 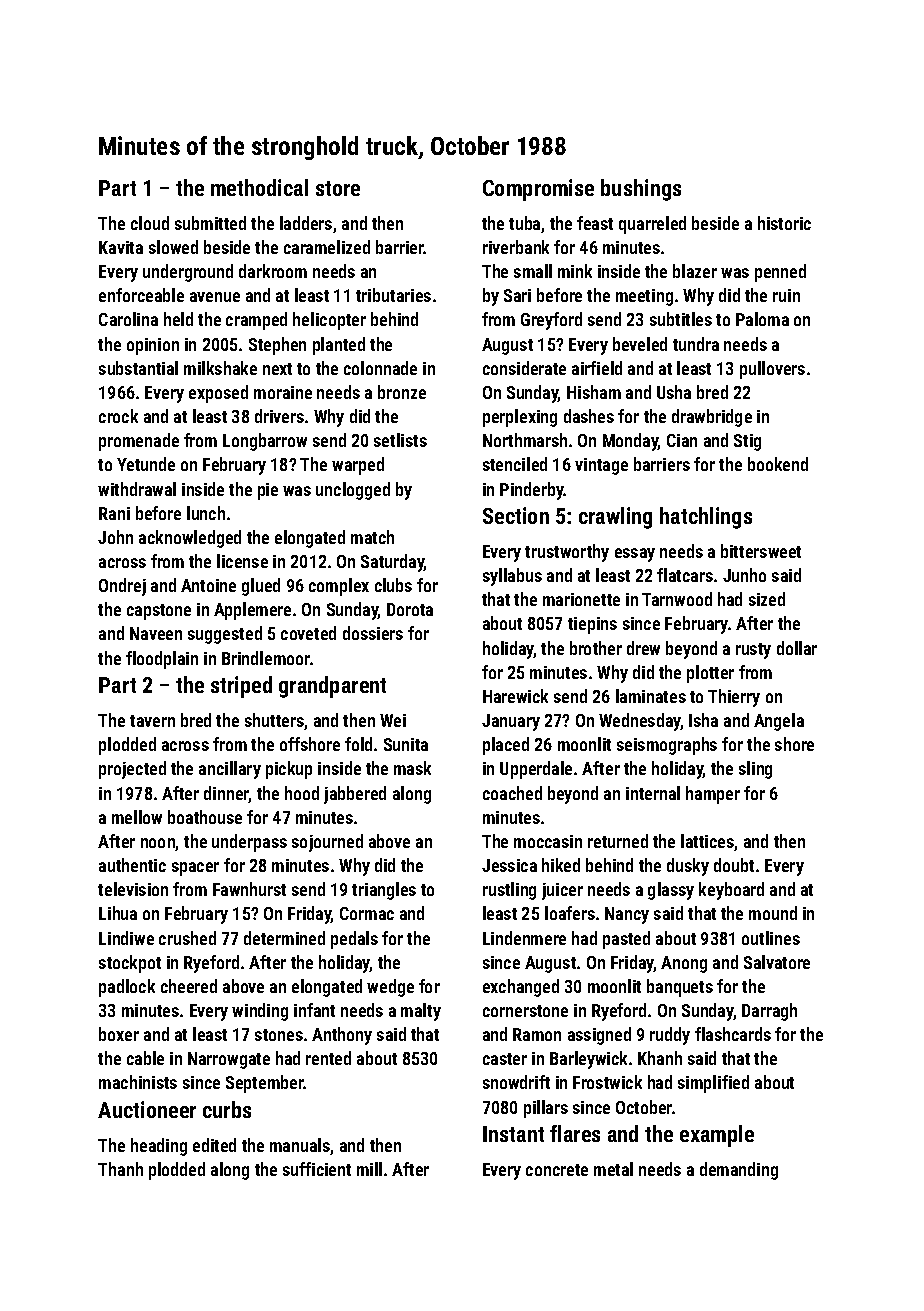 What do you see at coordinates (369, 1169) in the screenshot?
I see `mill` at bounding box center [369, 1169].
